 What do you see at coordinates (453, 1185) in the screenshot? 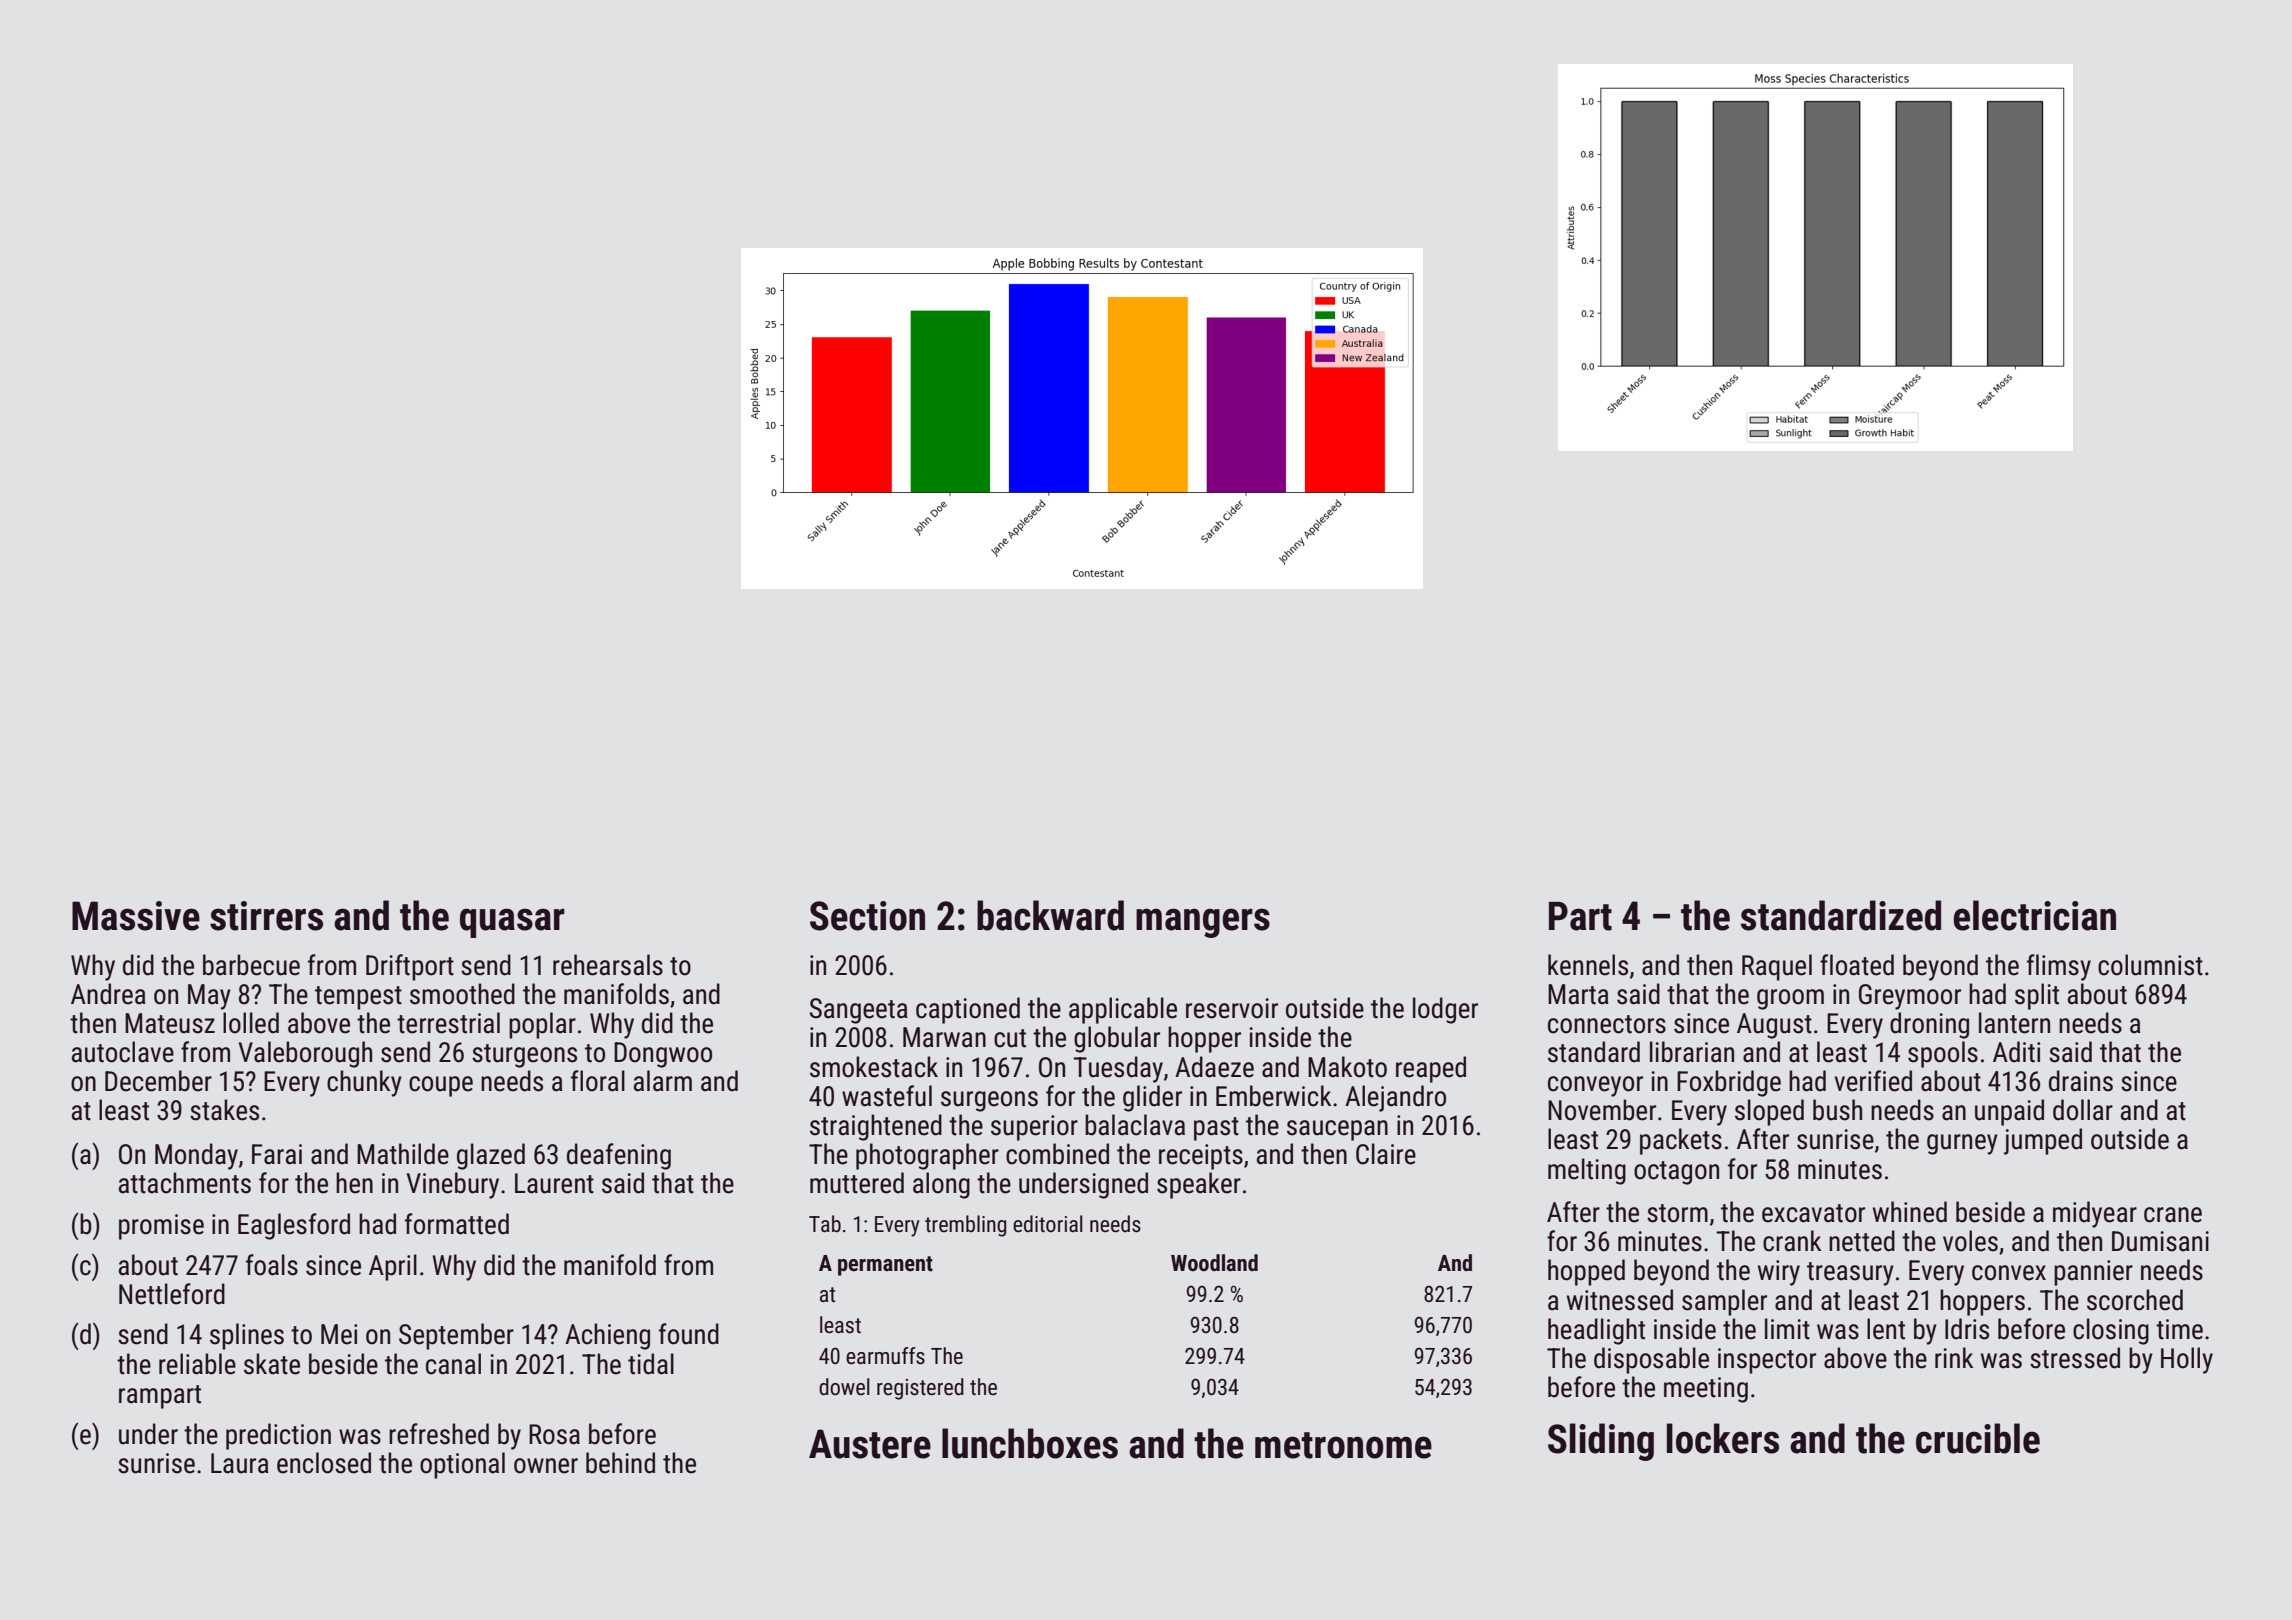
I see `Vinebury` at bounding box center [453, 1185].
